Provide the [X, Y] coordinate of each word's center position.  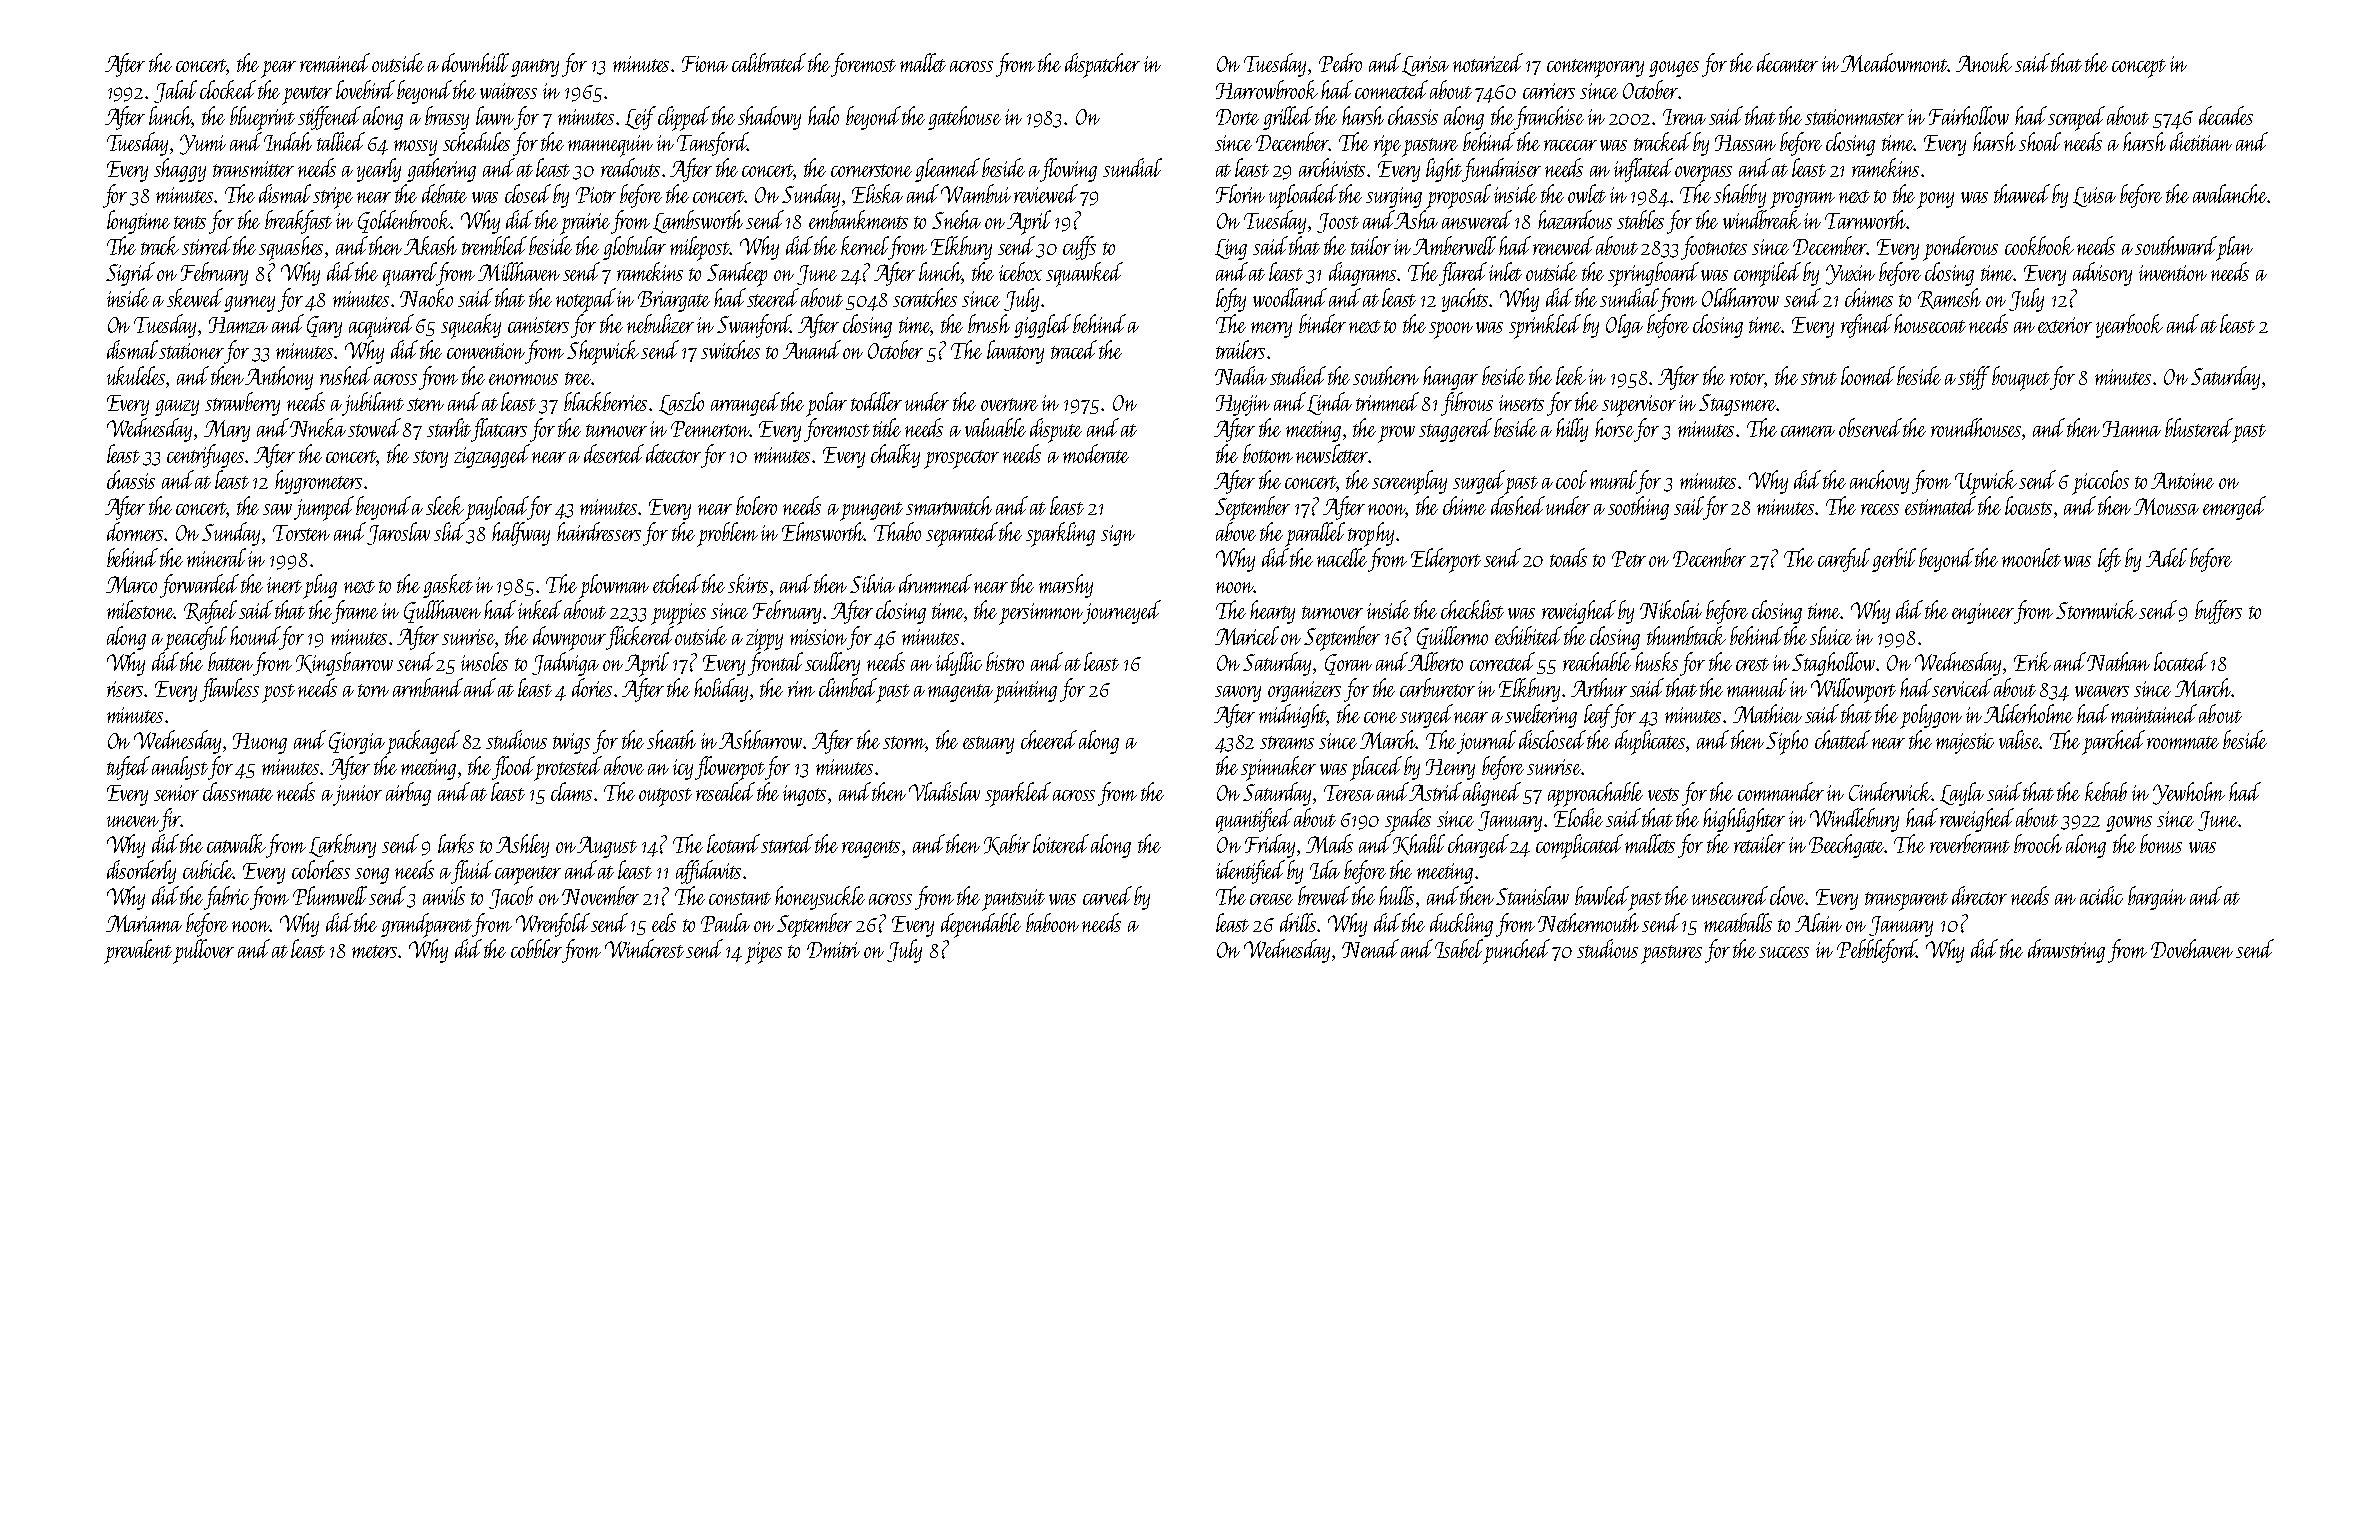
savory [1238, 694]
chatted [1842, 739]
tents [190, 222]
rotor [1748, 380]
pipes [763, 953]
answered [1477, 219]
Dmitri [833, 950]
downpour [570, 638]
